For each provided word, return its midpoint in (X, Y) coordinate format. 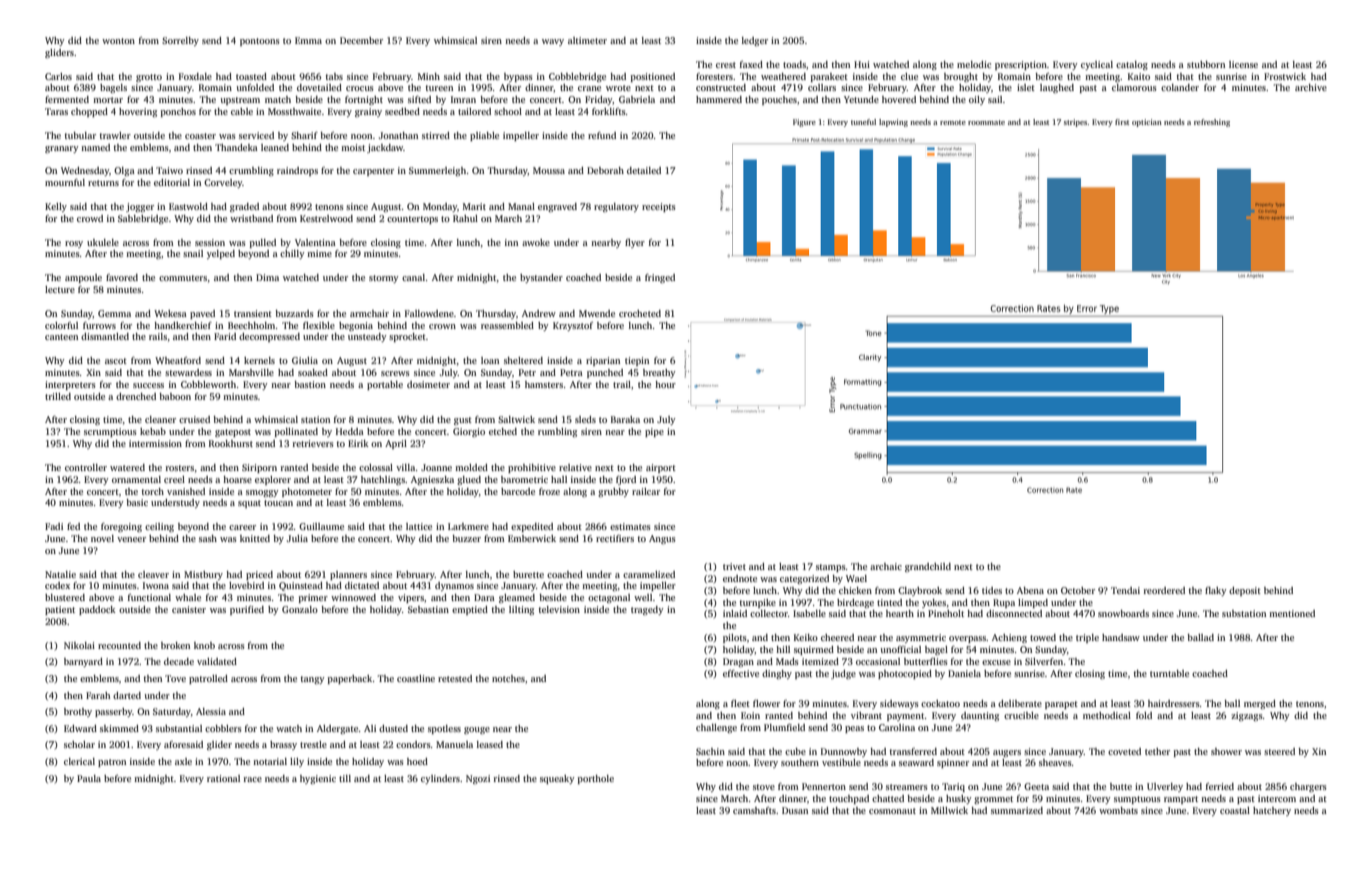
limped (1033, 603)
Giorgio (469, 432)
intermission (155, 443)
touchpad (849, 799)
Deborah (605, 170)
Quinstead (301, 586)
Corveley (223, 183)
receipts (659, 207)
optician (1147, 123)
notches (508, 678)
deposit (1245, 591)
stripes (1076, 123)
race (253, 779)
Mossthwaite (294, 111)
